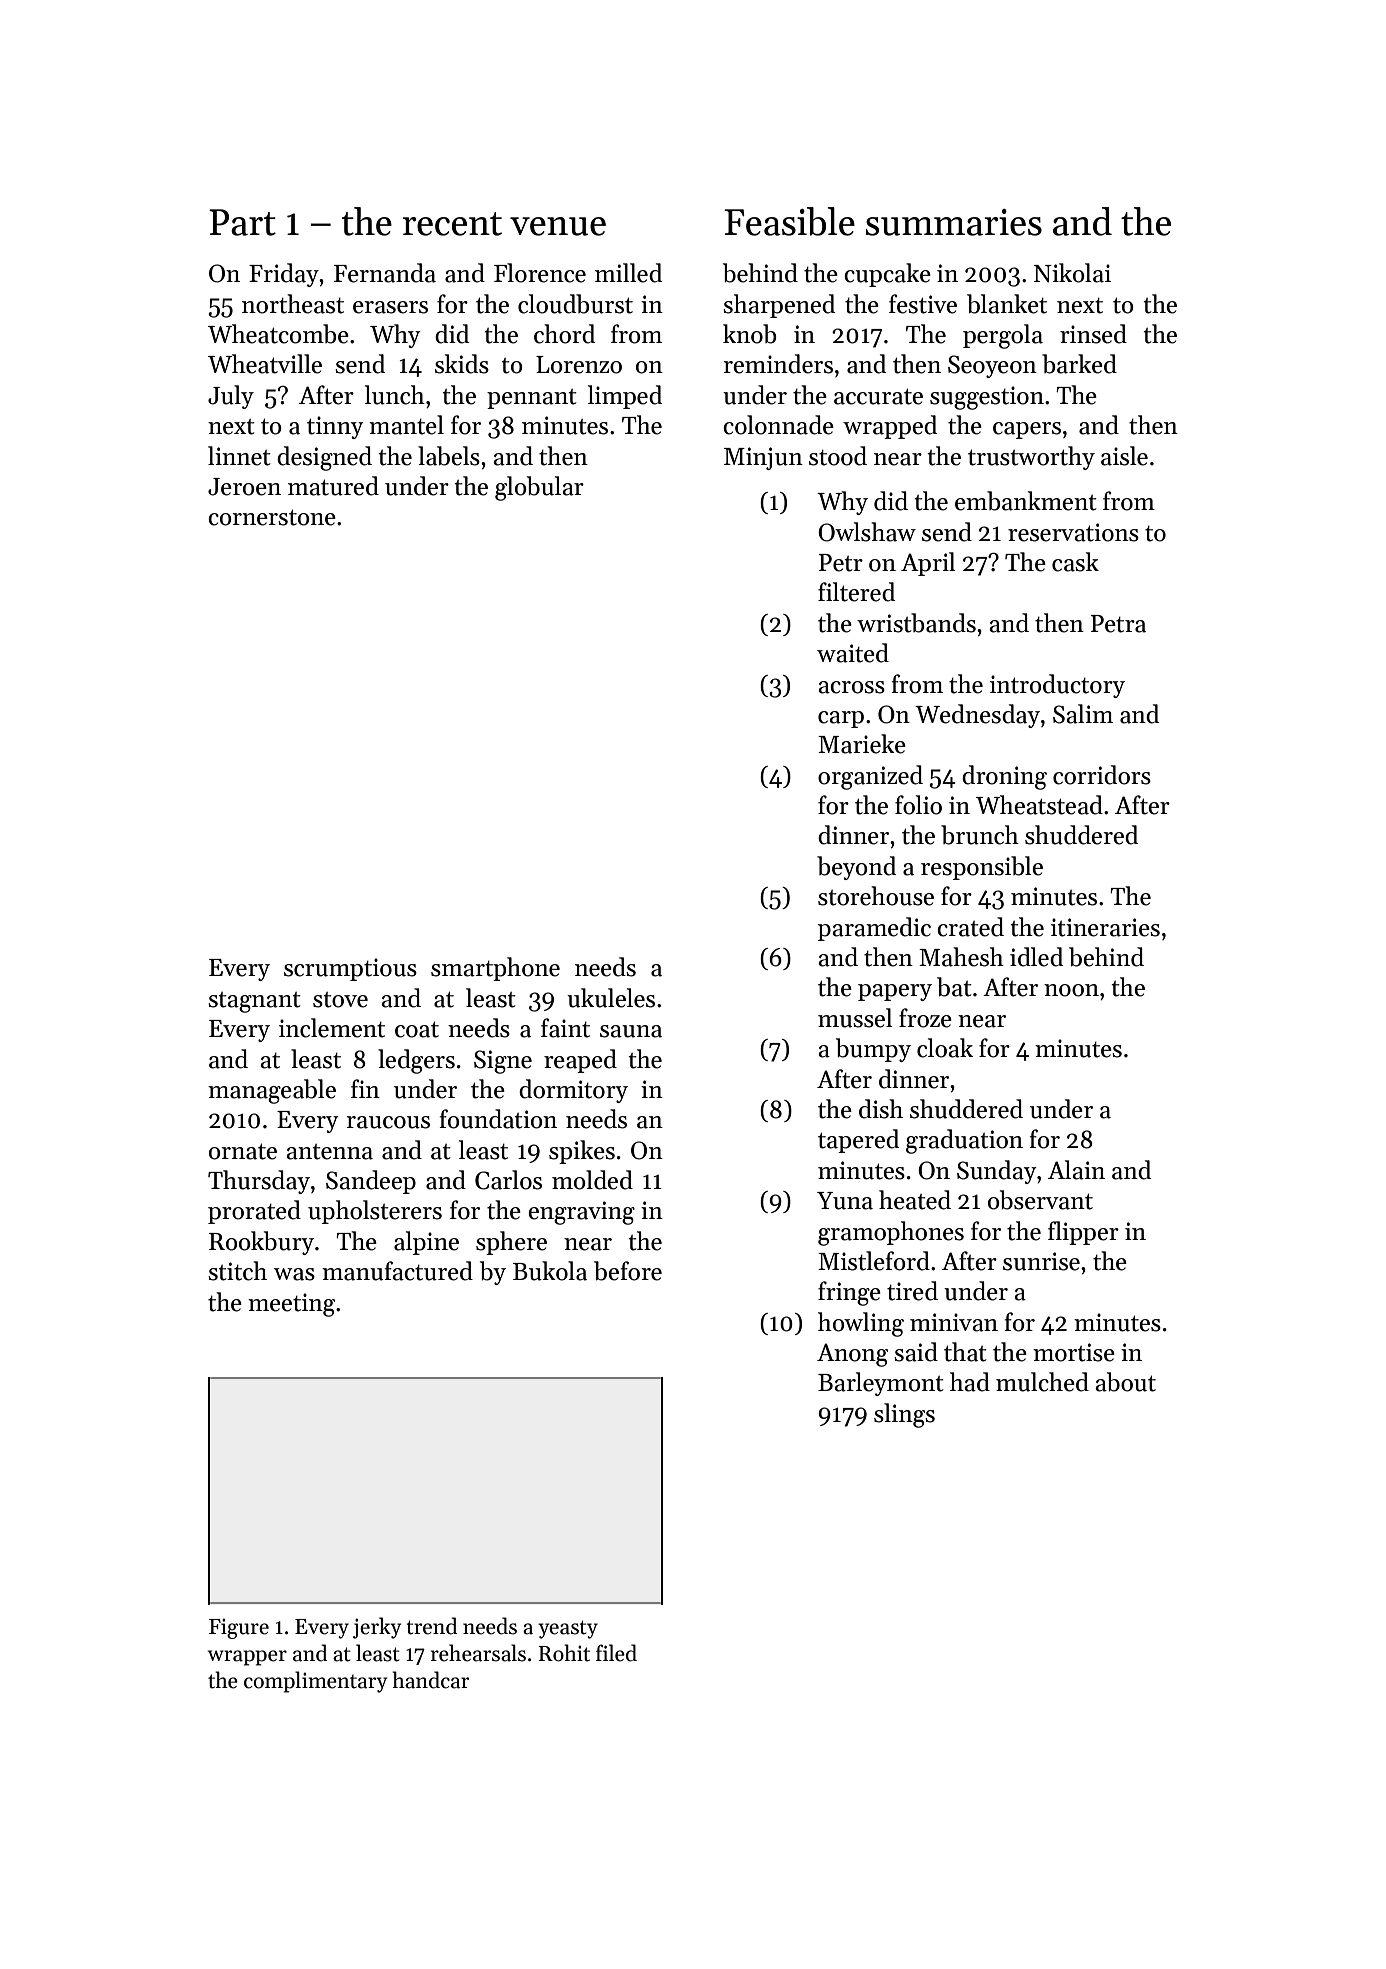 The width and height of the document is (1386, 1969). What do you see at coordinates (1083, 714) in the document?
I see `Salim` at bounding box center [1083, 714].
